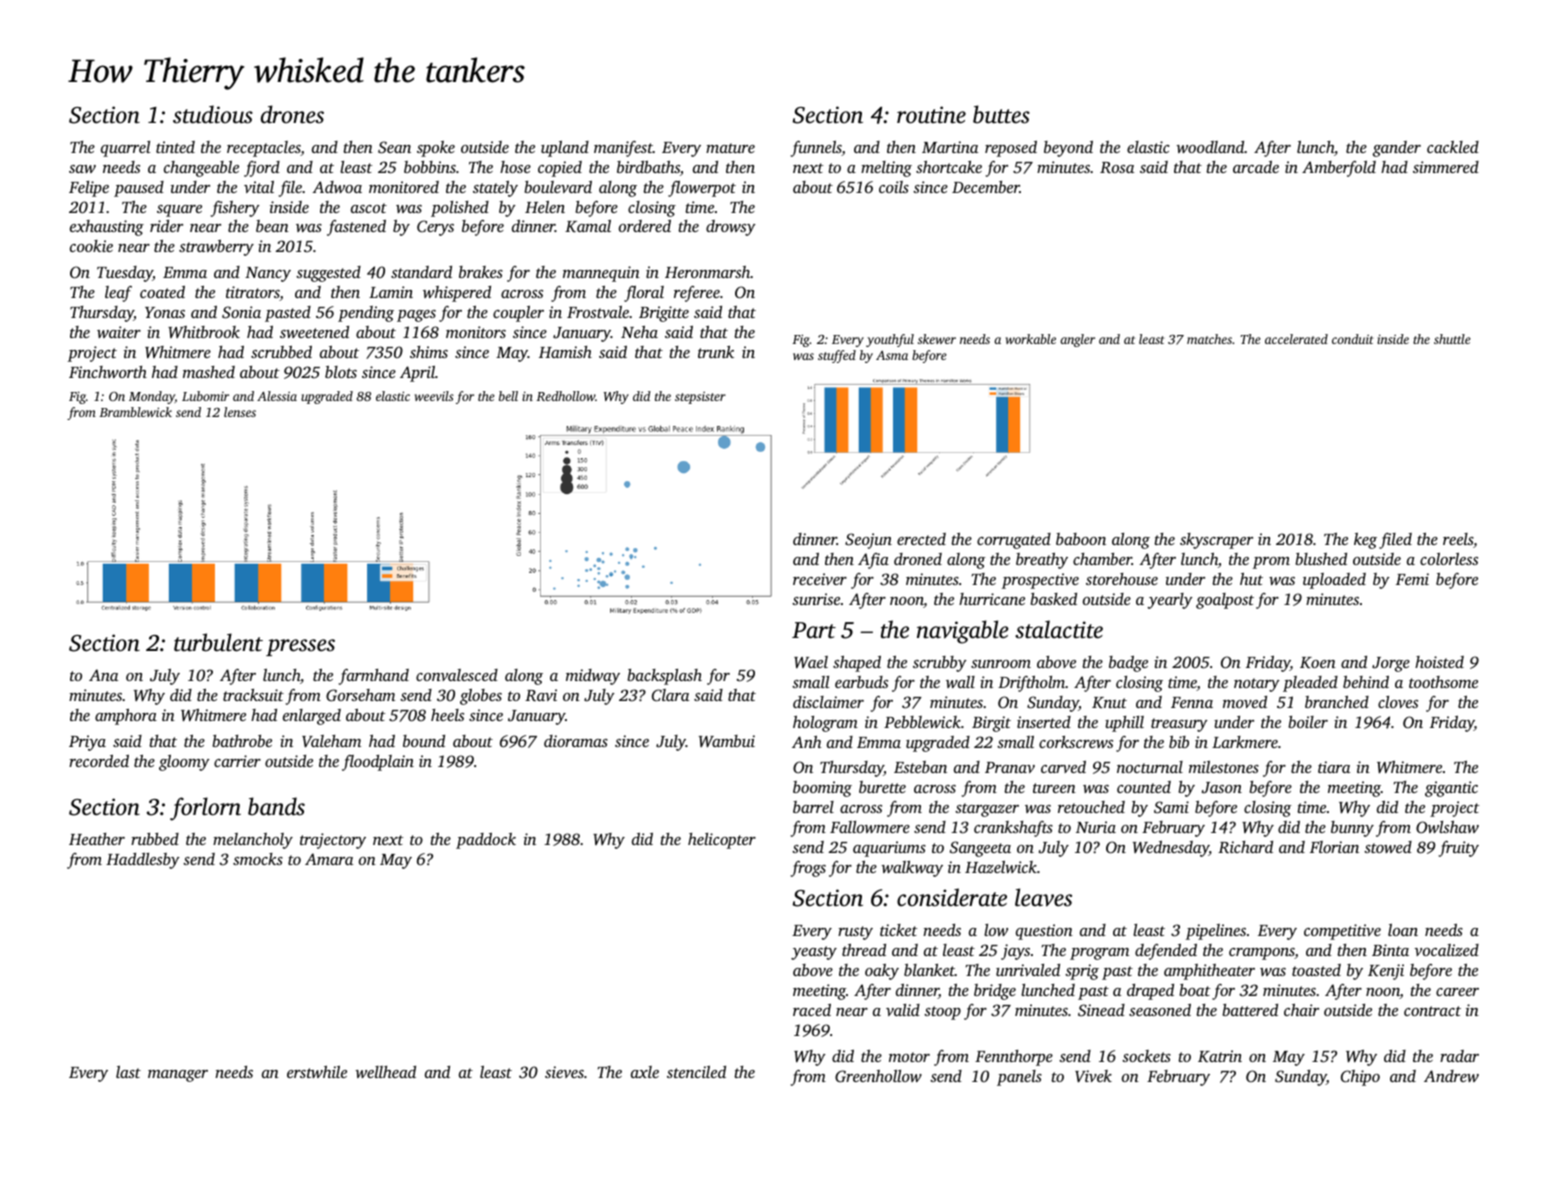 The image size is (1548, 1196). Describe the element at coordinates (218, 642) in the page. I see `turbulent` at that location.
